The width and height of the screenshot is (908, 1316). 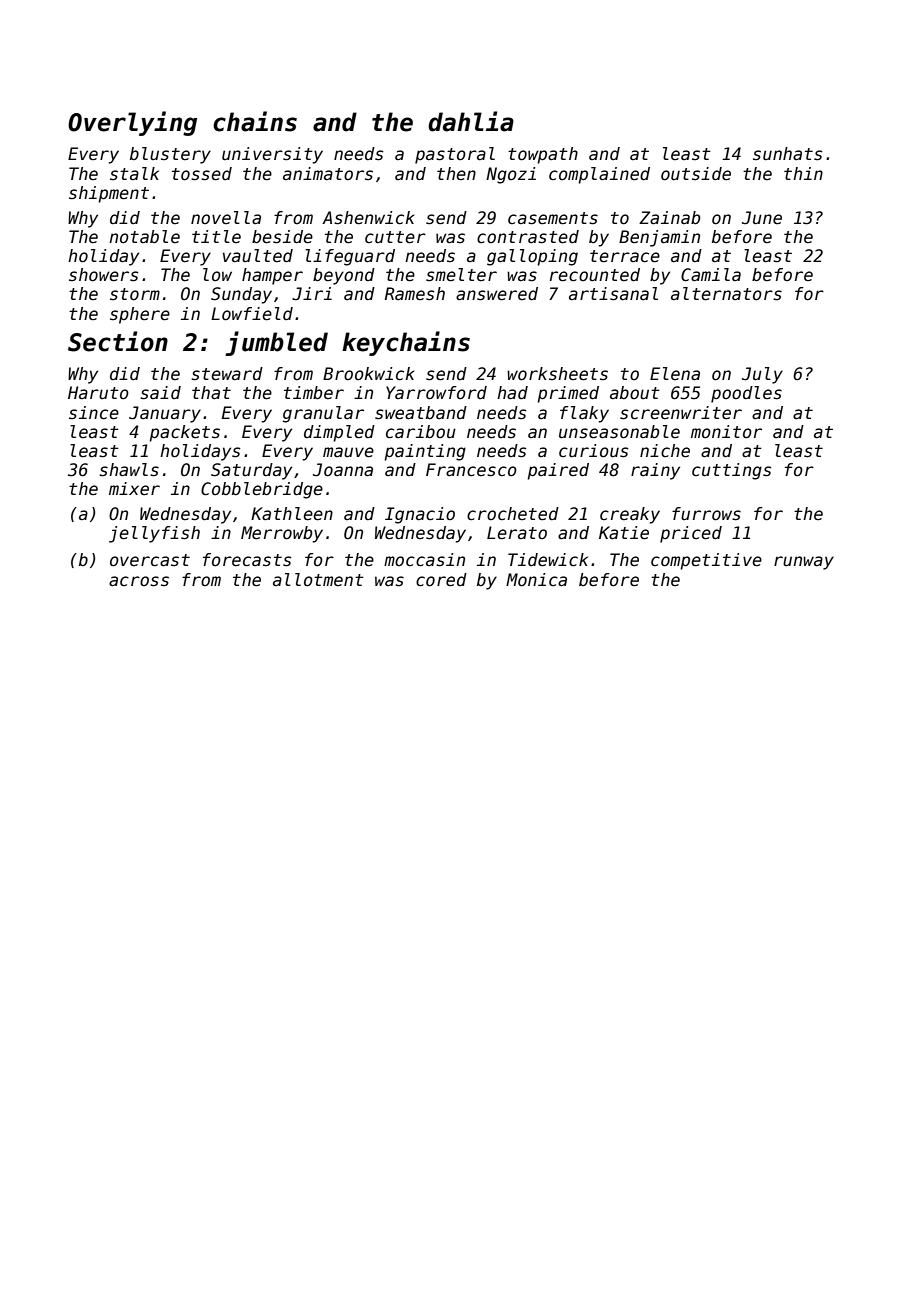 I want to click on smelter, so click(x=461, y=275).
